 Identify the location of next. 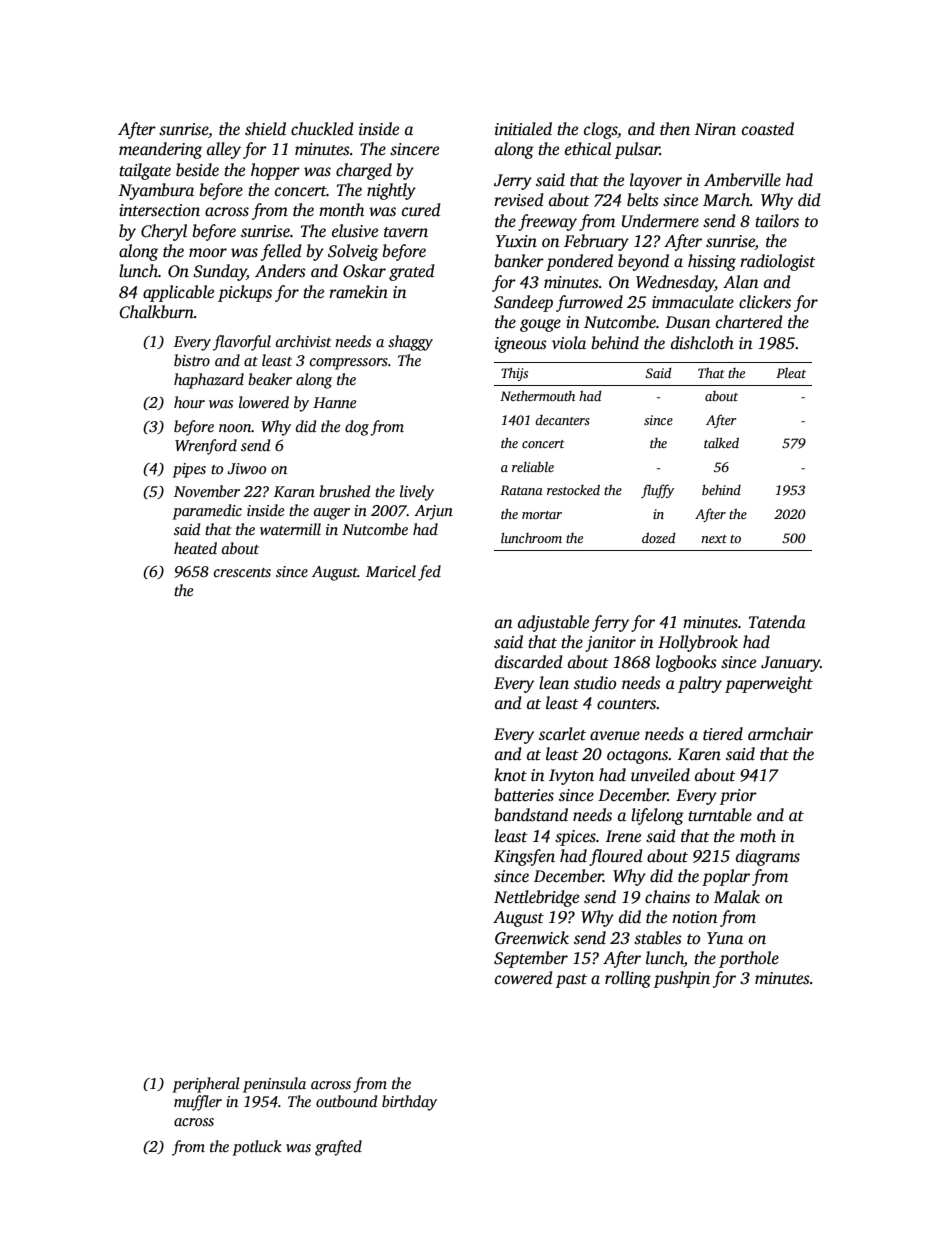
(714, 539).
